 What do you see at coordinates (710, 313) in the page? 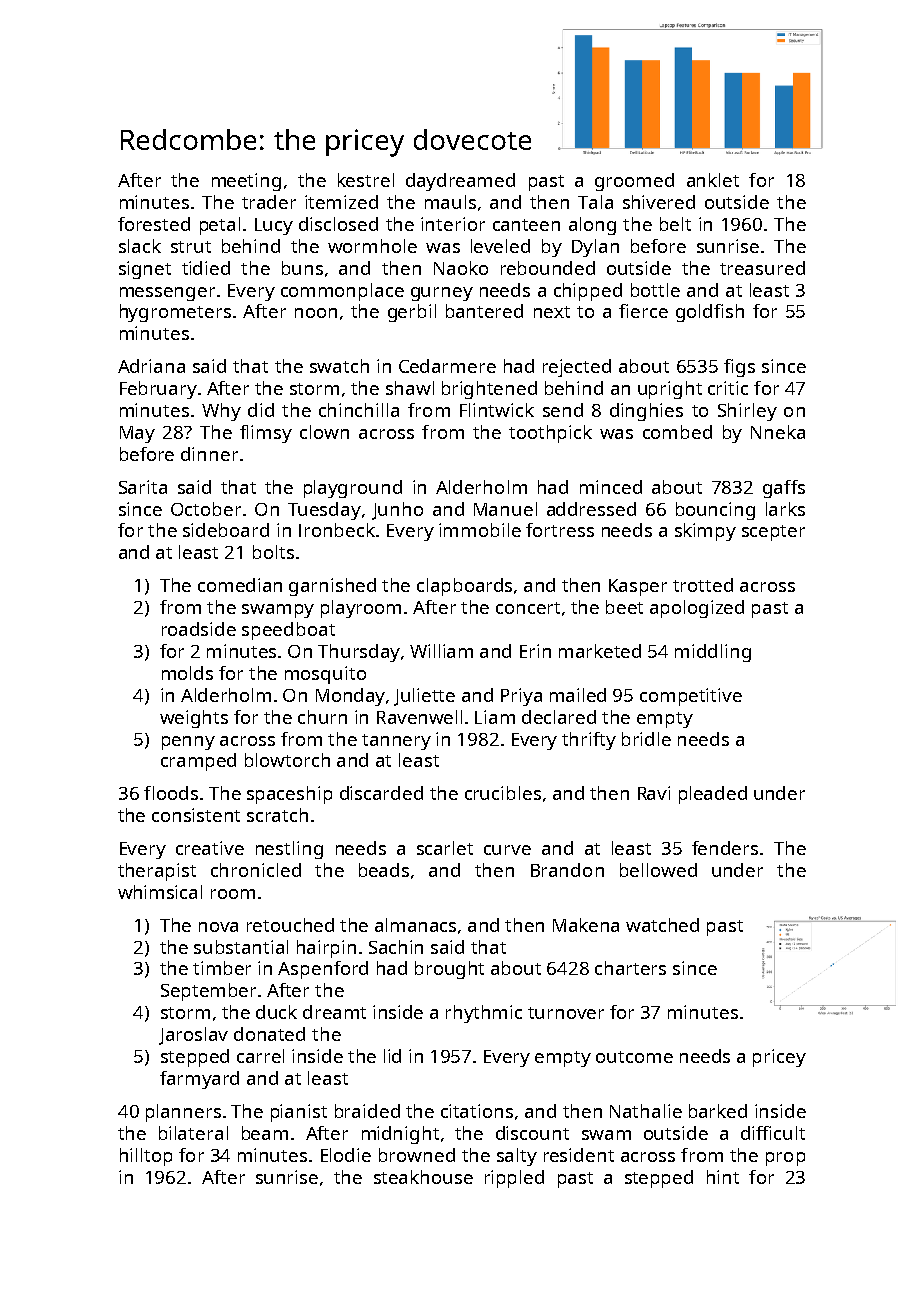
I see `goldfish` at bounding box center [710, 313].
